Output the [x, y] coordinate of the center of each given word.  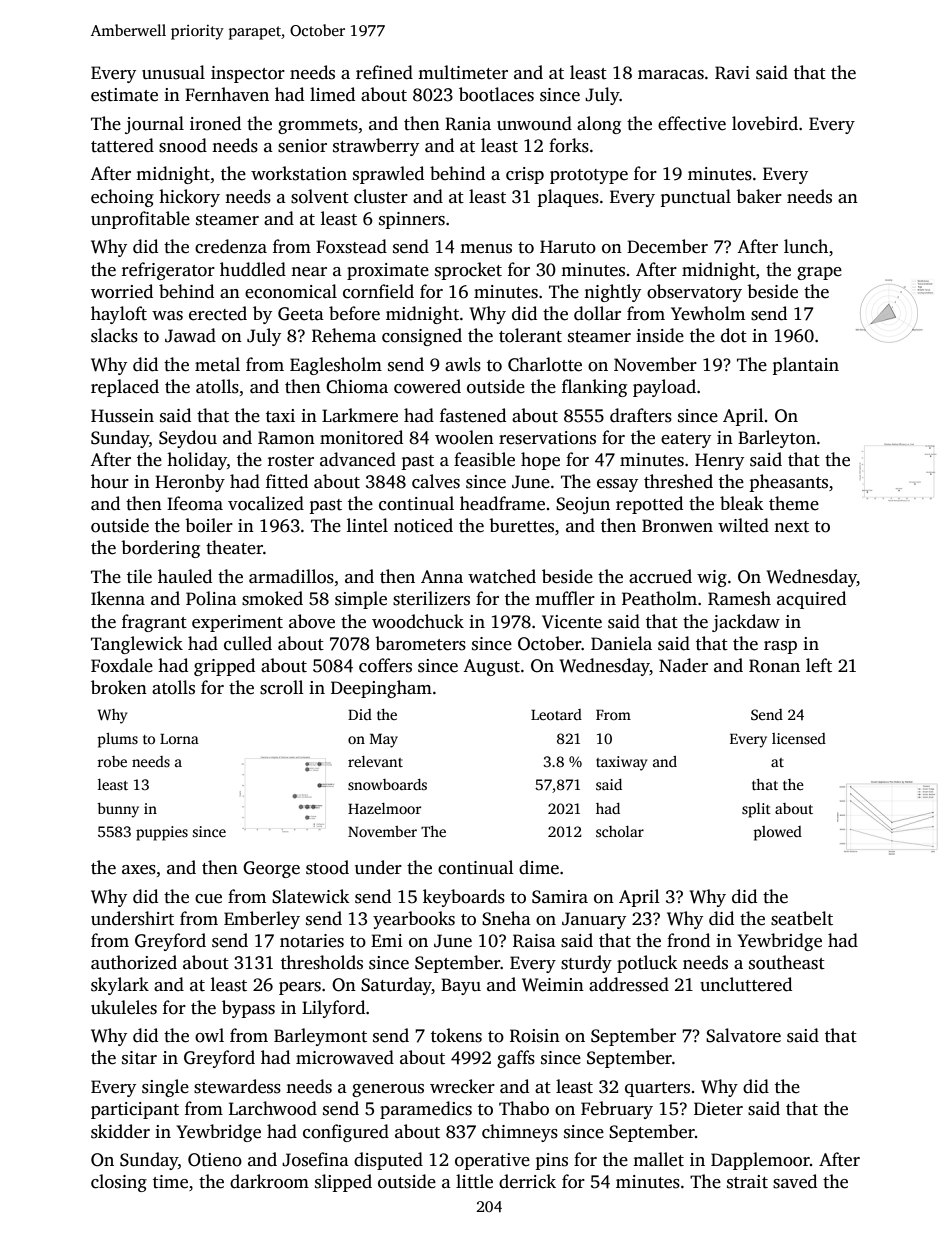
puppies [162, 833]
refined [384, 72]
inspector [248, 74]
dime [539, 867]
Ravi [732, 73]
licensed [799, 738]
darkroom [269, 1181]
